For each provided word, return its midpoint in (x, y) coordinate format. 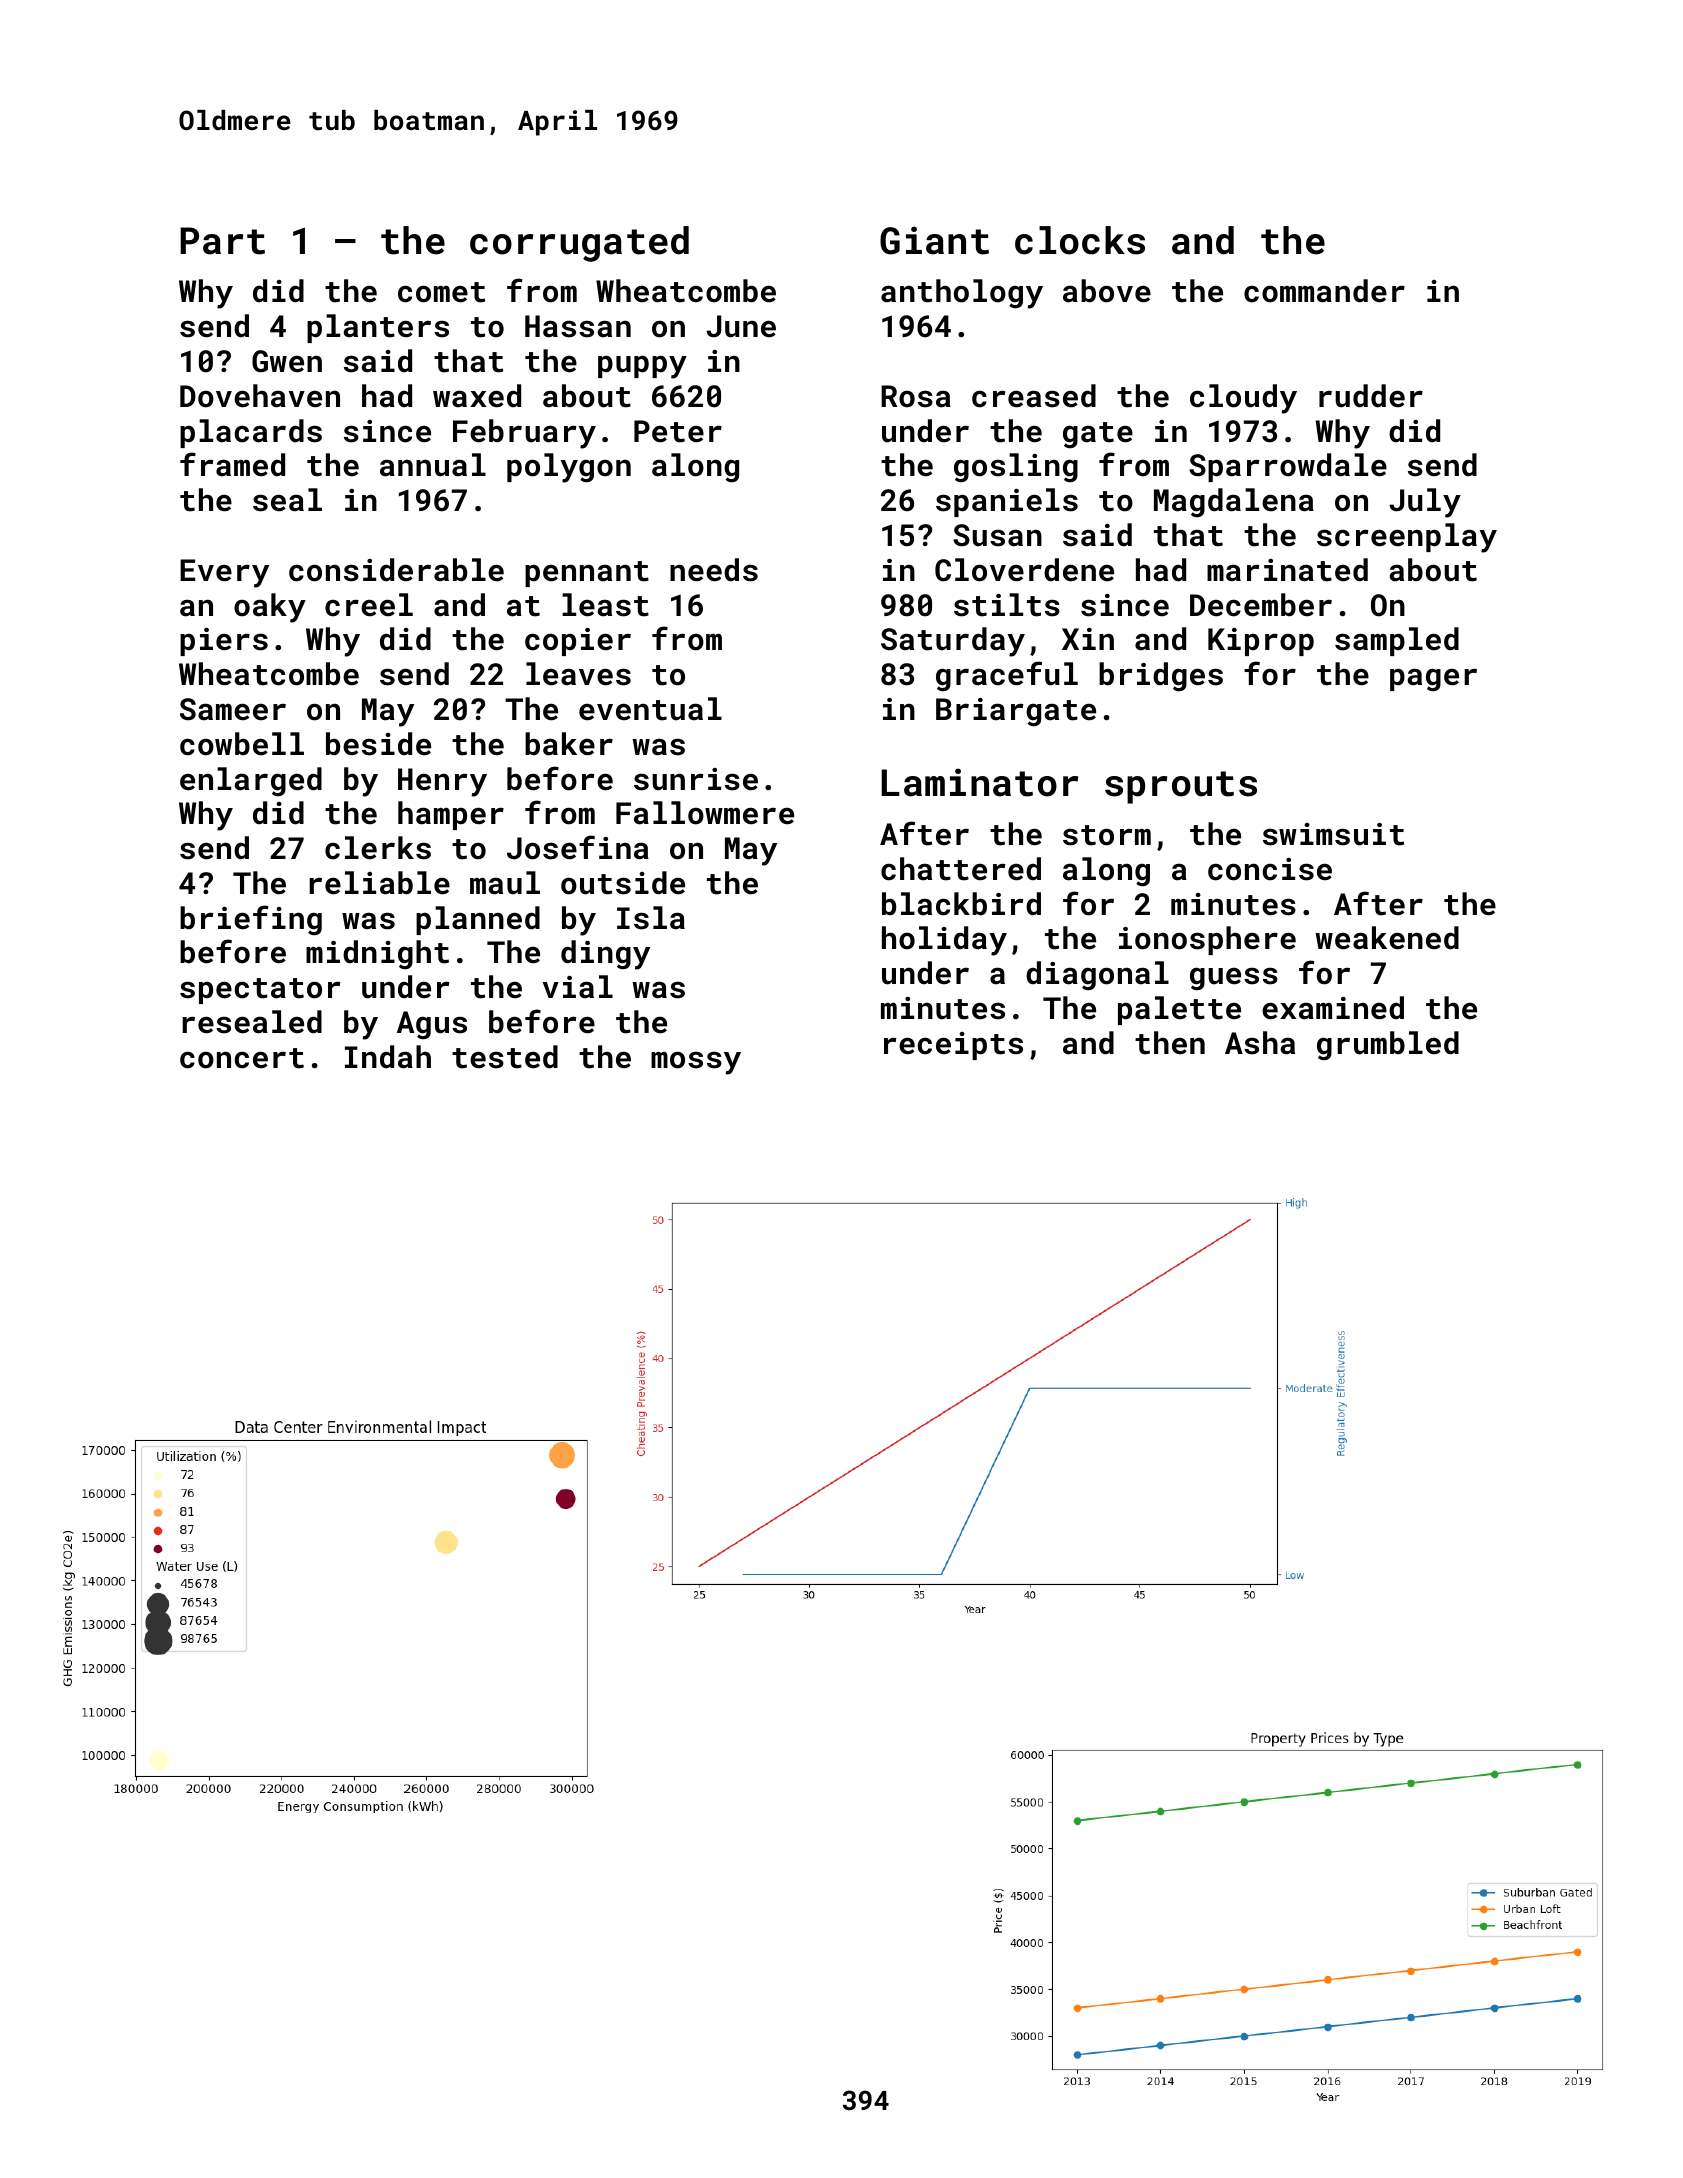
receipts (953, 1046)
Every (224, 573)
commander (1324, 291)
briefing (251, 920)
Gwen (287, 361)
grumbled (1388, 1045)
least (605, 605)
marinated (1287, 570)
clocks (1080, 240)
